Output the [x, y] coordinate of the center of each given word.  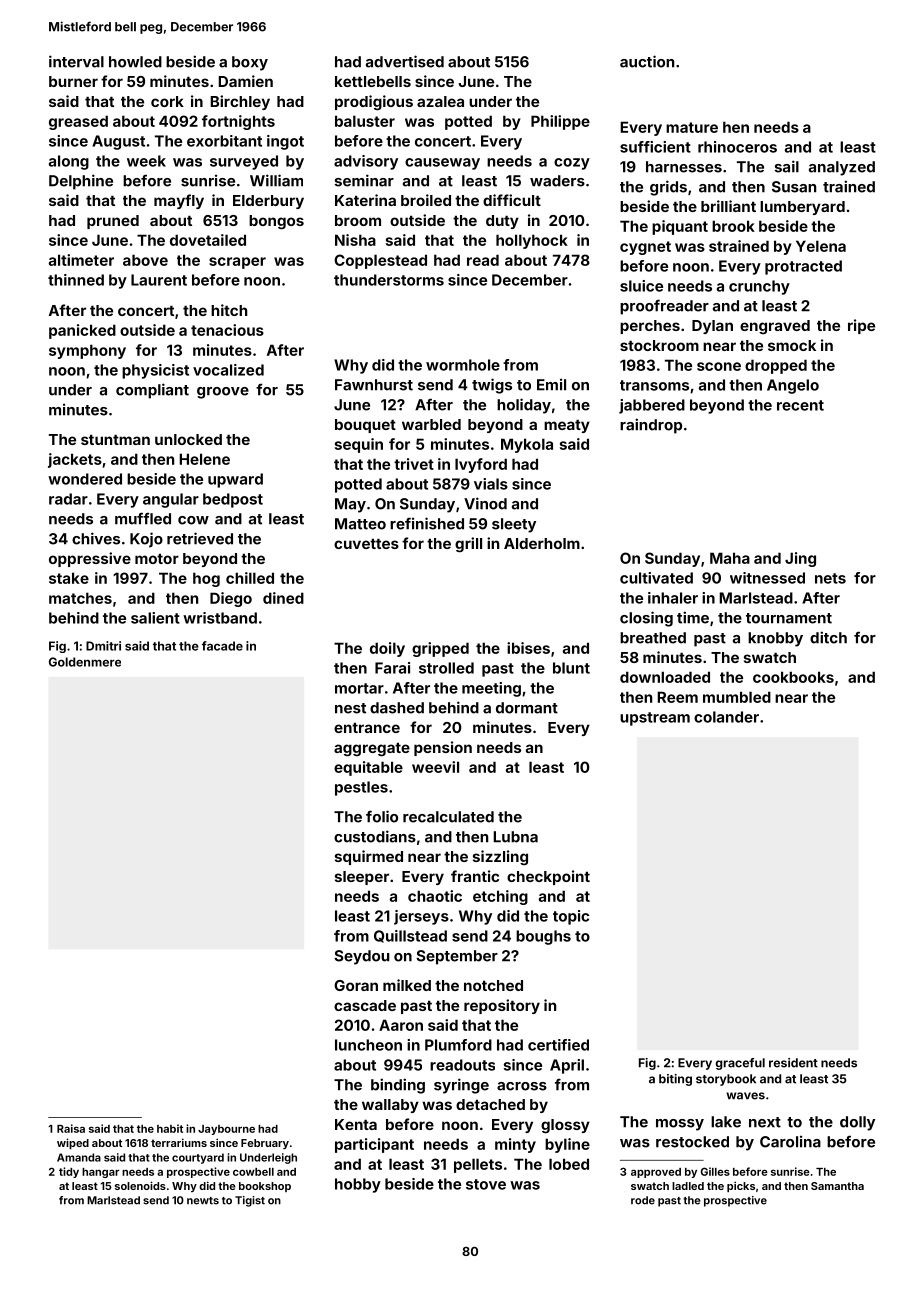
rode [643, 1200]
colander [726, 717]
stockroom [659, 345]
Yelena [821, 246]
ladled [688, 1186]
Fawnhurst [374, 385]
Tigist [250, 1201]
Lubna [515, 837]
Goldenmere [85, 662]
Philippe [560, 122]
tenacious [227, 330]
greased [78, 122]
